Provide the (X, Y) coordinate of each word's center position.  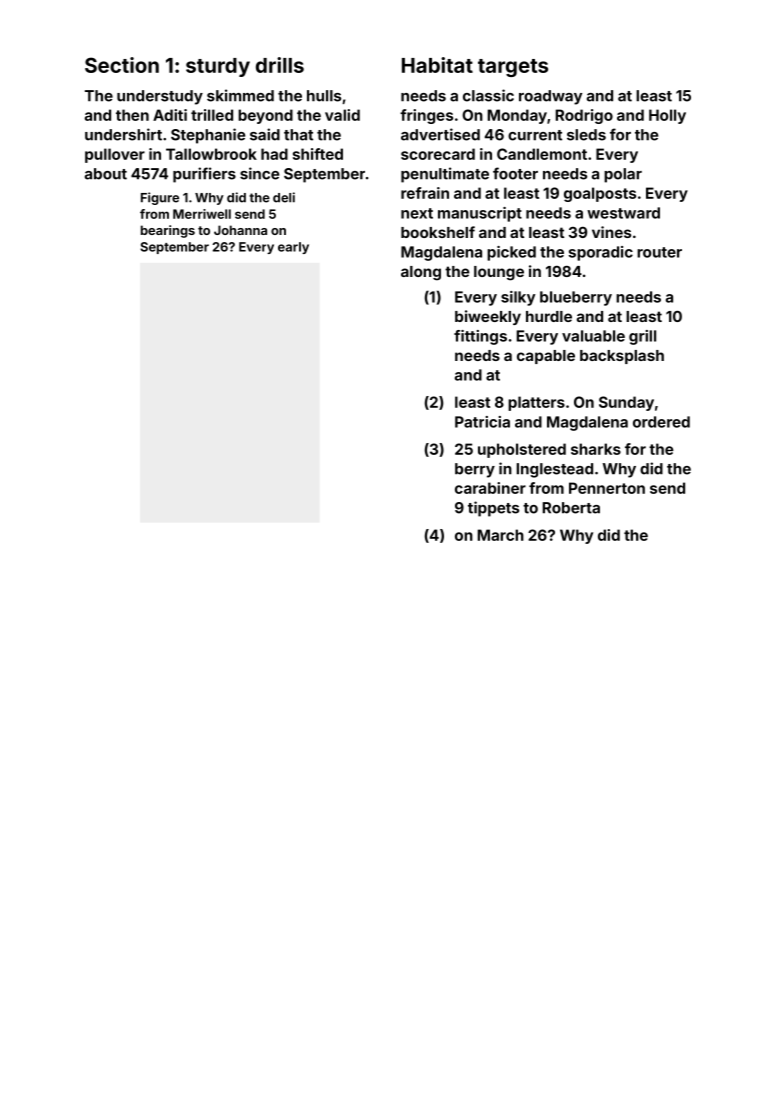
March (500, 535)
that (298, 135)
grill (642, 337)
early (293, 248)
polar (623, 175)
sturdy (218, 67)
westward (623, 213)
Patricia (482, 422)
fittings (480, 337)
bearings (168, 231)
